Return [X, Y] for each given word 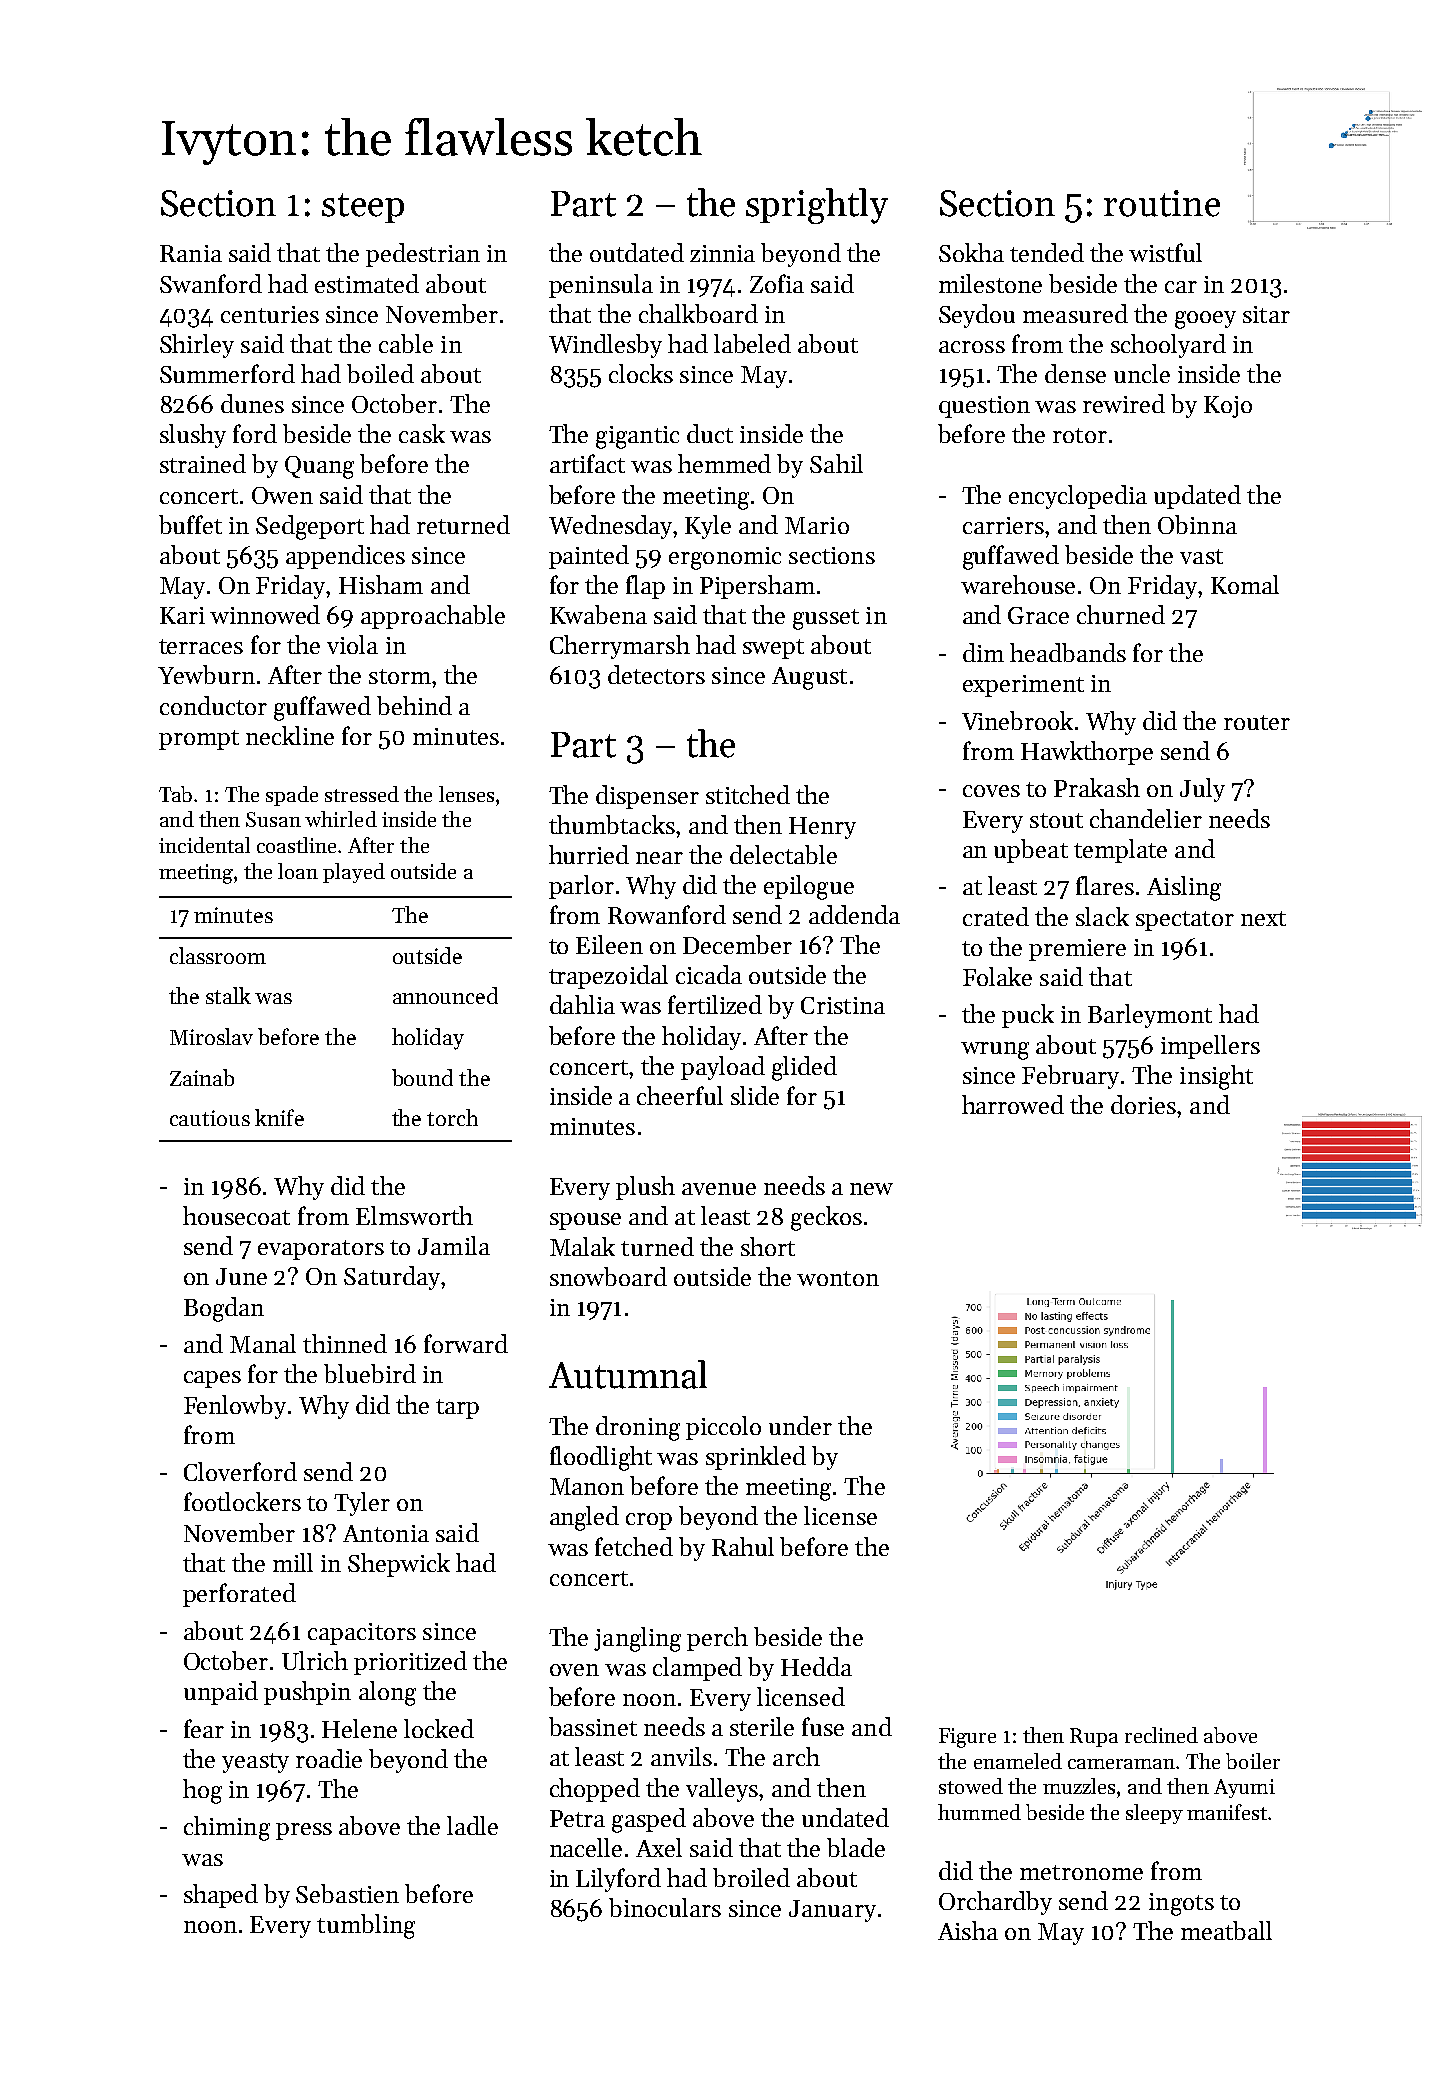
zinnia [722, 253]
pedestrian [423, 255]
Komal [1245, 584]
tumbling [366, 1926]
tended [1047, 252]
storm [400, 676]
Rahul [743, 1546]
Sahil [836, 463]
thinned [345, 1343]
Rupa [1094, 1737]
